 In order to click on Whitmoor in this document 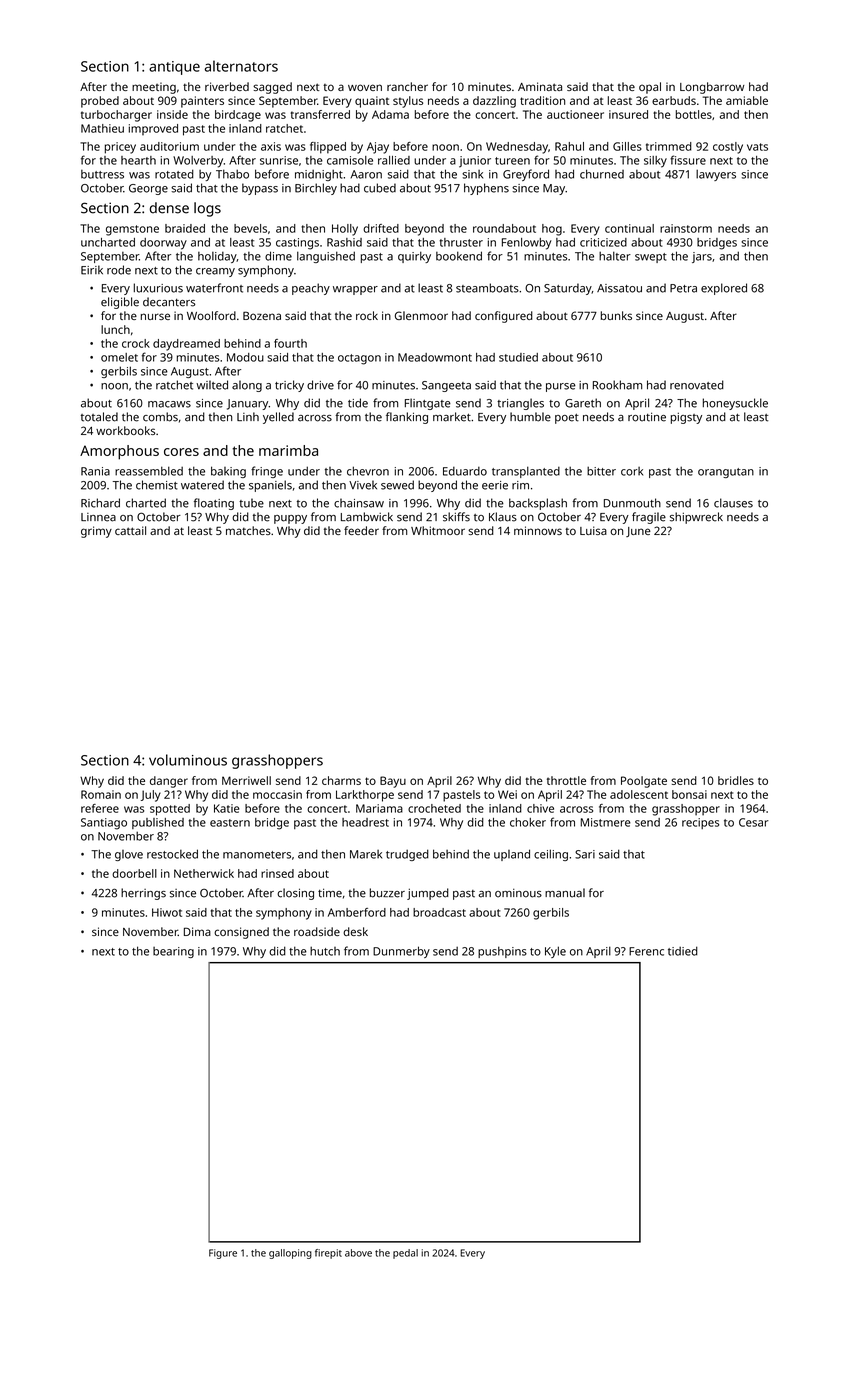, I will do `click(438, 530)`.
